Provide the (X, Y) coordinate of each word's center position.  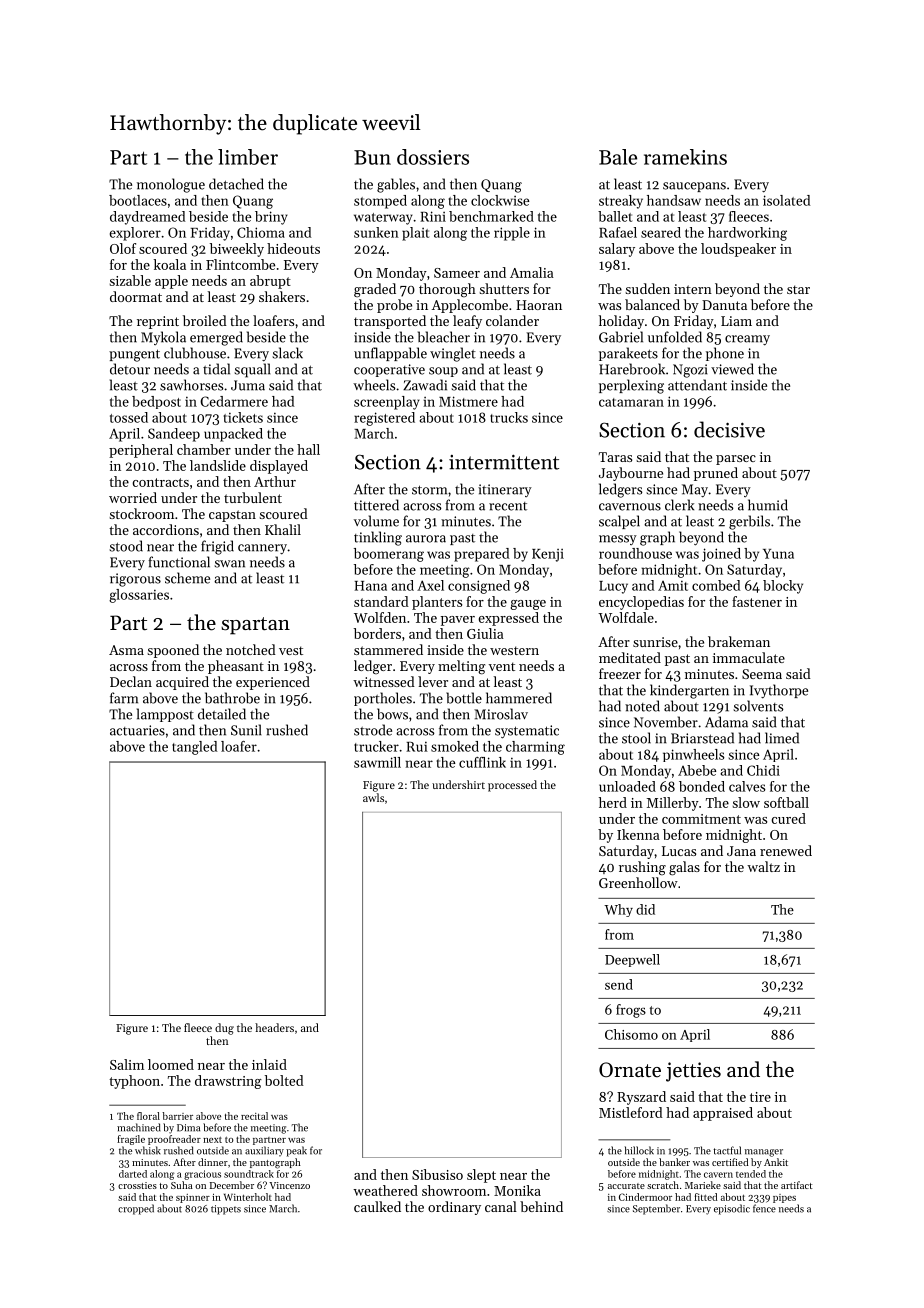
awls (373, 797)
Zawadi (425, 385)
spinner (193, 1198)
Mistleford (631, 1112)
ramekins (685, 157)
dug (224, 1029)
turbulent (253, 497)
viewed (732, 369)
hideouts (293, 248)
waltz (763, 866)
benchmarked (491, 216)
